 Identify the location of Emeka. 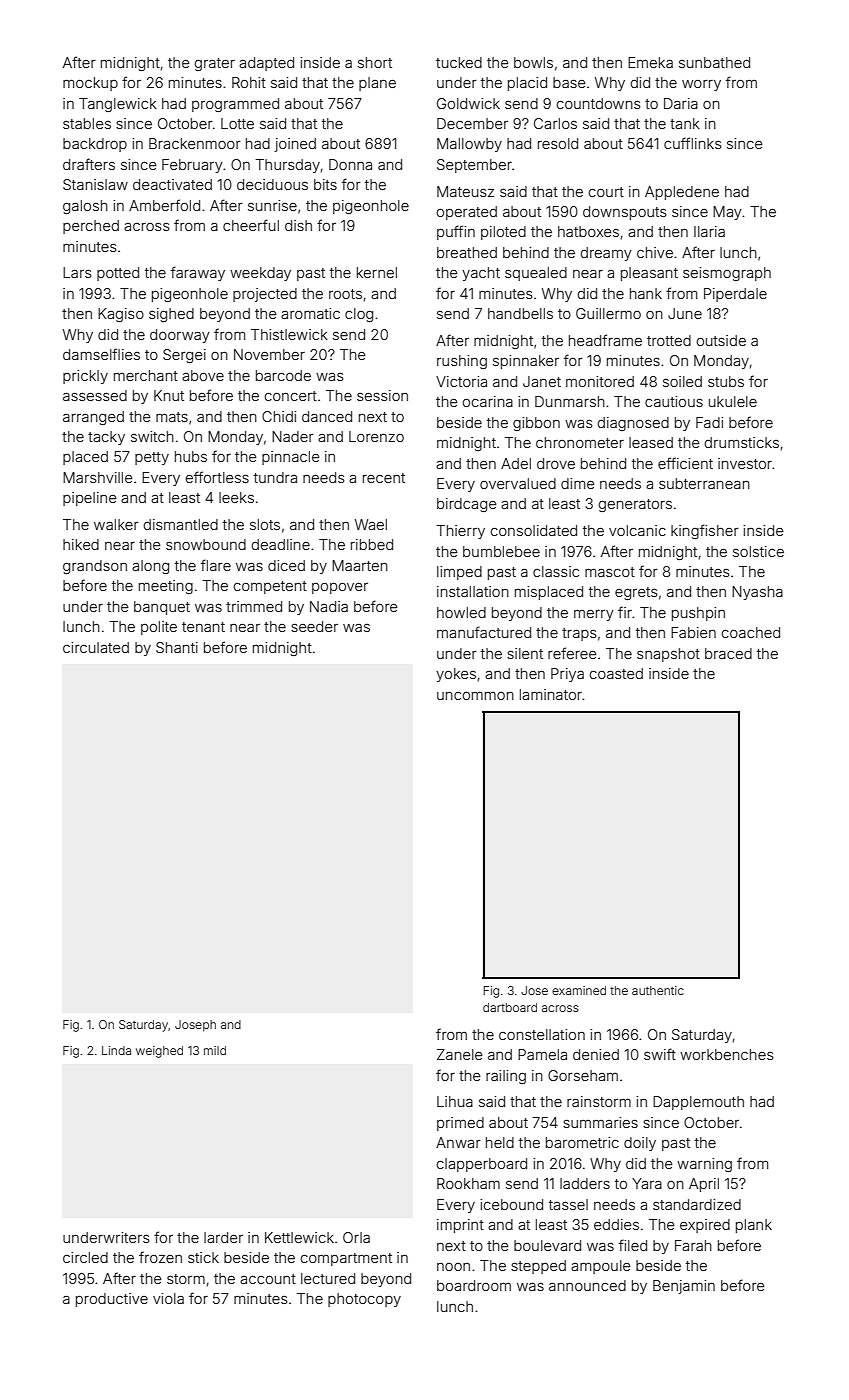
(650, 62).
